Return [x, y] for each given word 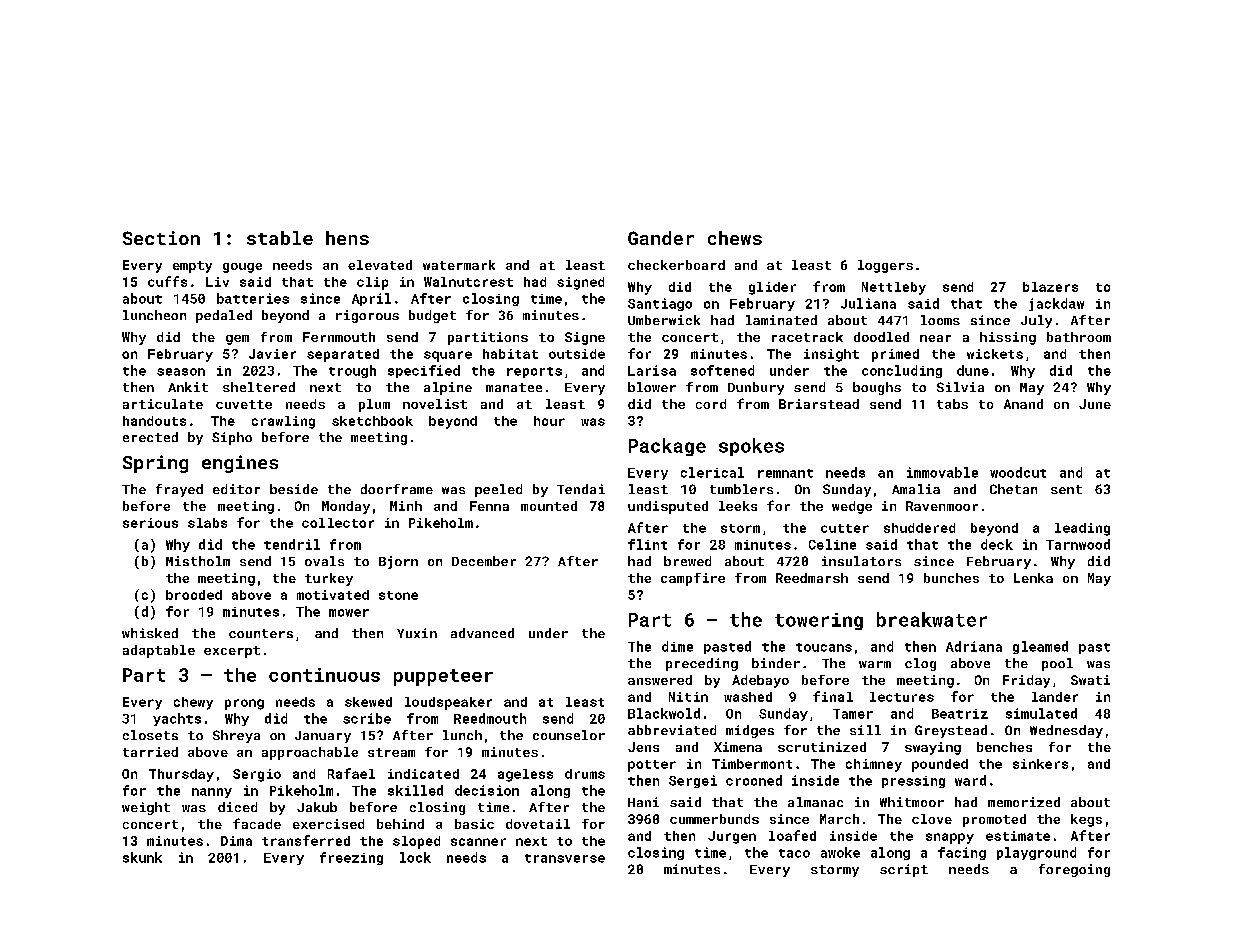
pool [1057, 664]
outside [577, 354]
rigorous [367, 316]
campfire [693, 579]
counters [261, 633]
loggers [885, 266]
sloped [416, 842]
